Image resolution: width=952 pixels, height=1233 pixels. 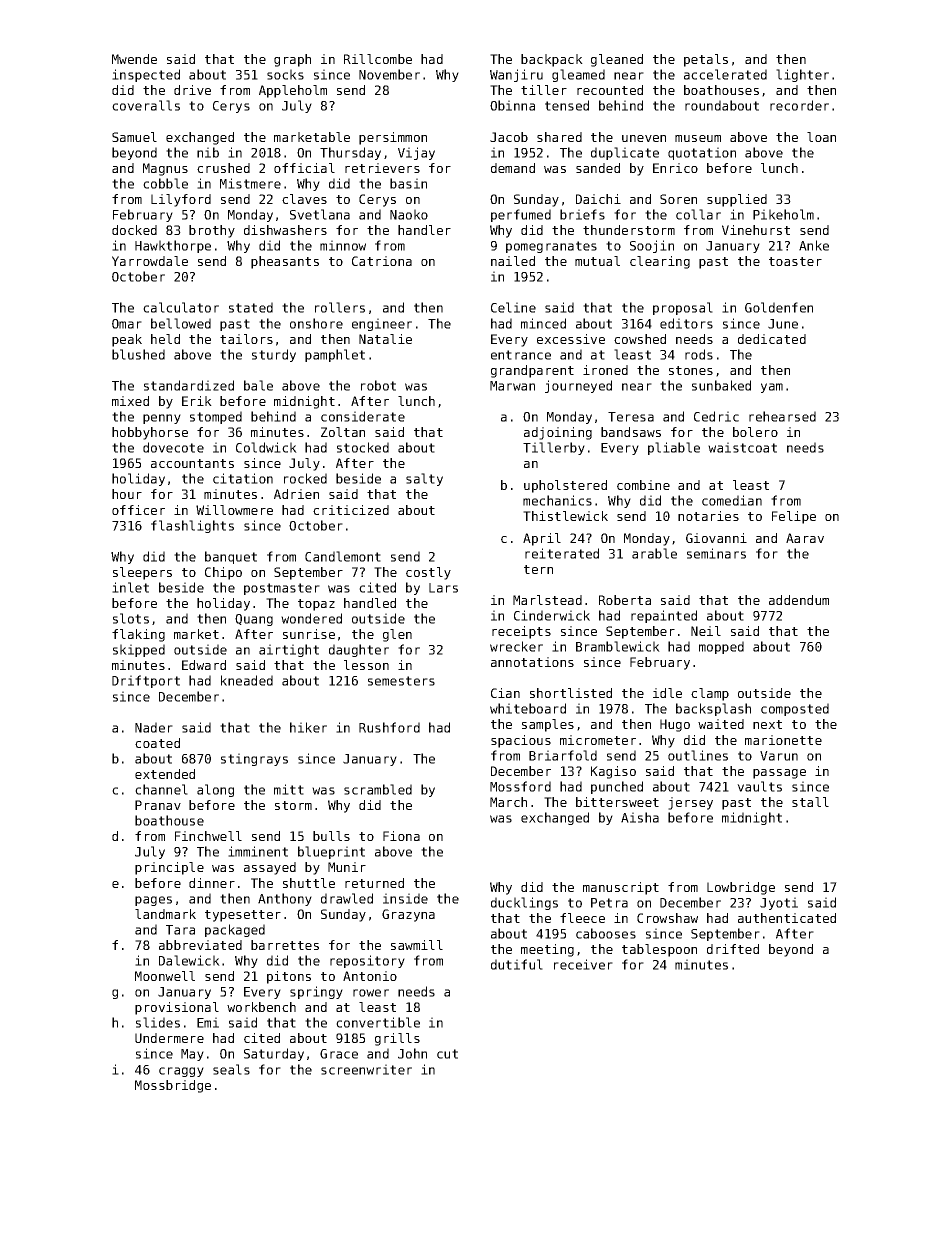 What do you see at coordinates (393, 138) in the image?
I see `persimmon` at bounding box center [393, 138].
